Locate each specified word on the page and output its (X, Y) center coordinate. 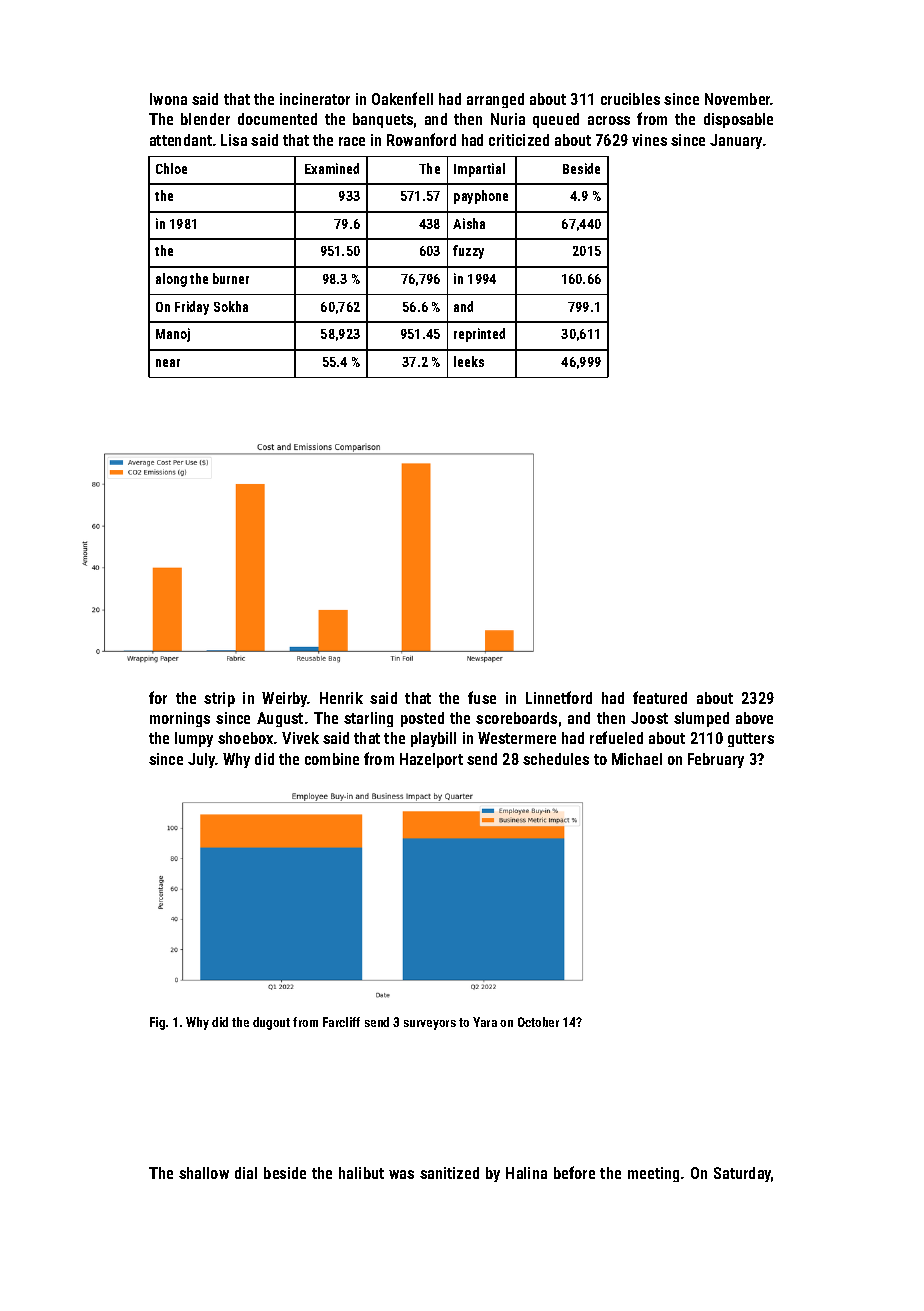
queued (556, 120)
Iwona (168, 99)
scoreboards (516, 718)
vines (649, 140)
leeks (469, 361)
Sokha (231, 306)
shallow (204, 1173)
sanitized (449, 1173)
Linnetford (559, 697)
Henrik (341, 698)
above (754, 718)
